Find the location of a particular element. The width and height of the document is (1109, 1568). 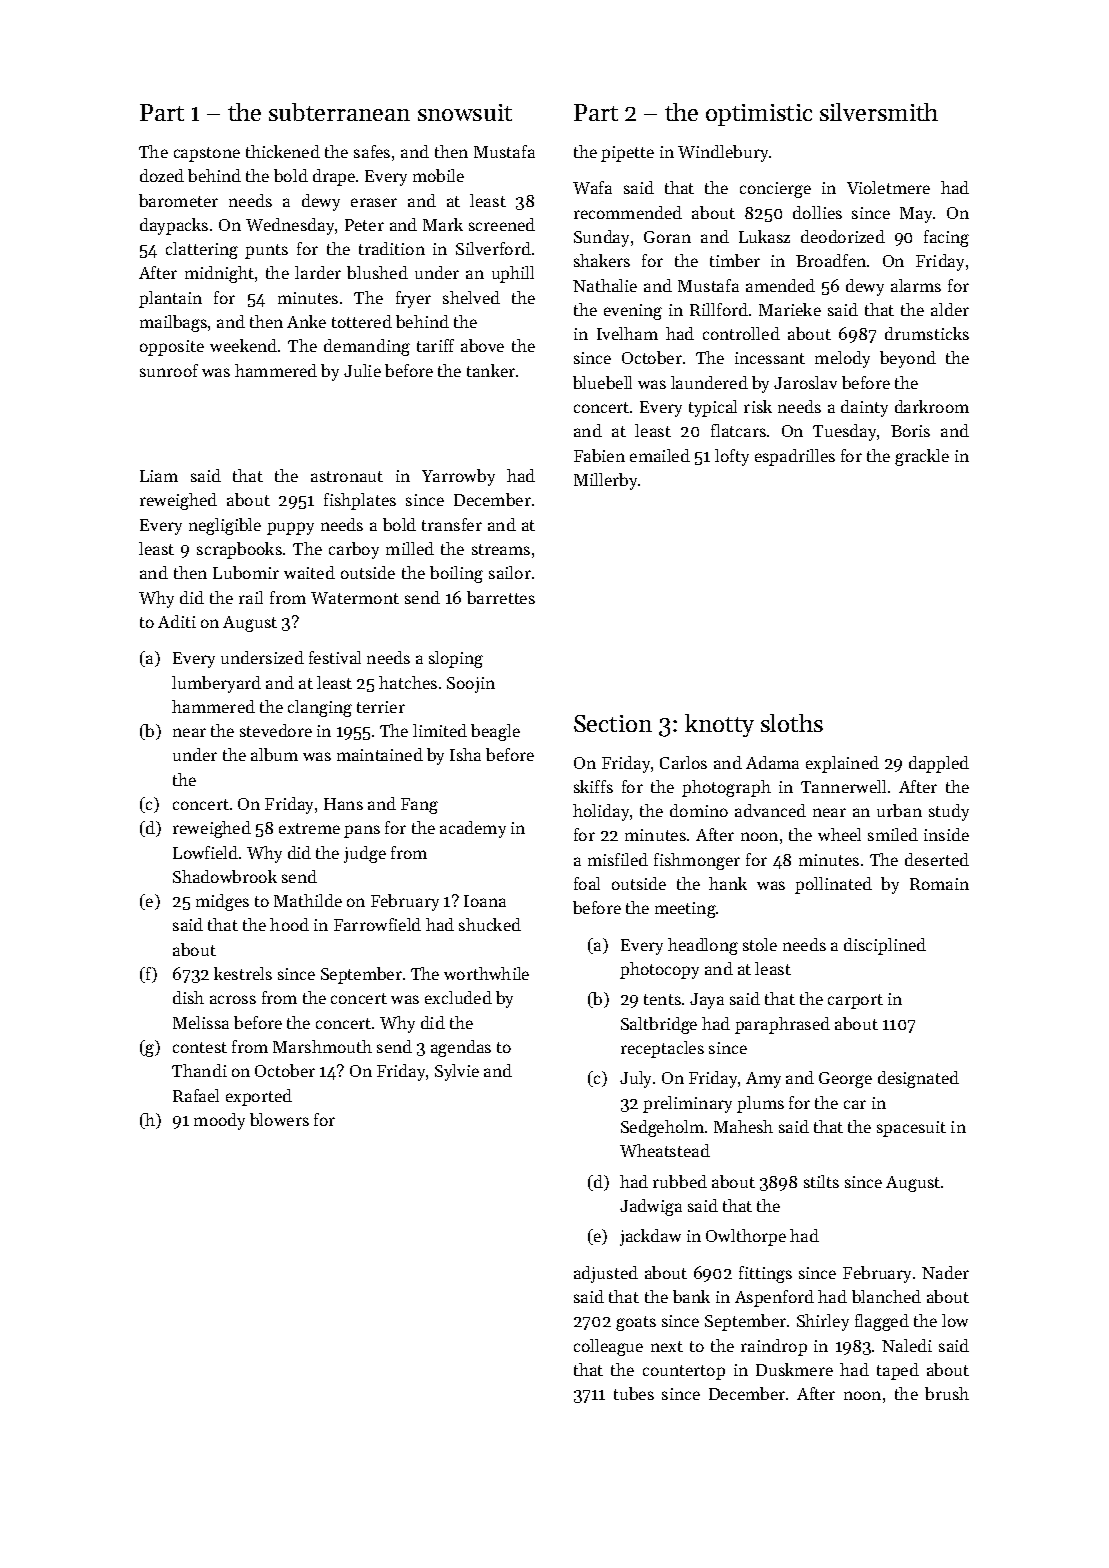

Romain is located at coordinates (939, 884).
